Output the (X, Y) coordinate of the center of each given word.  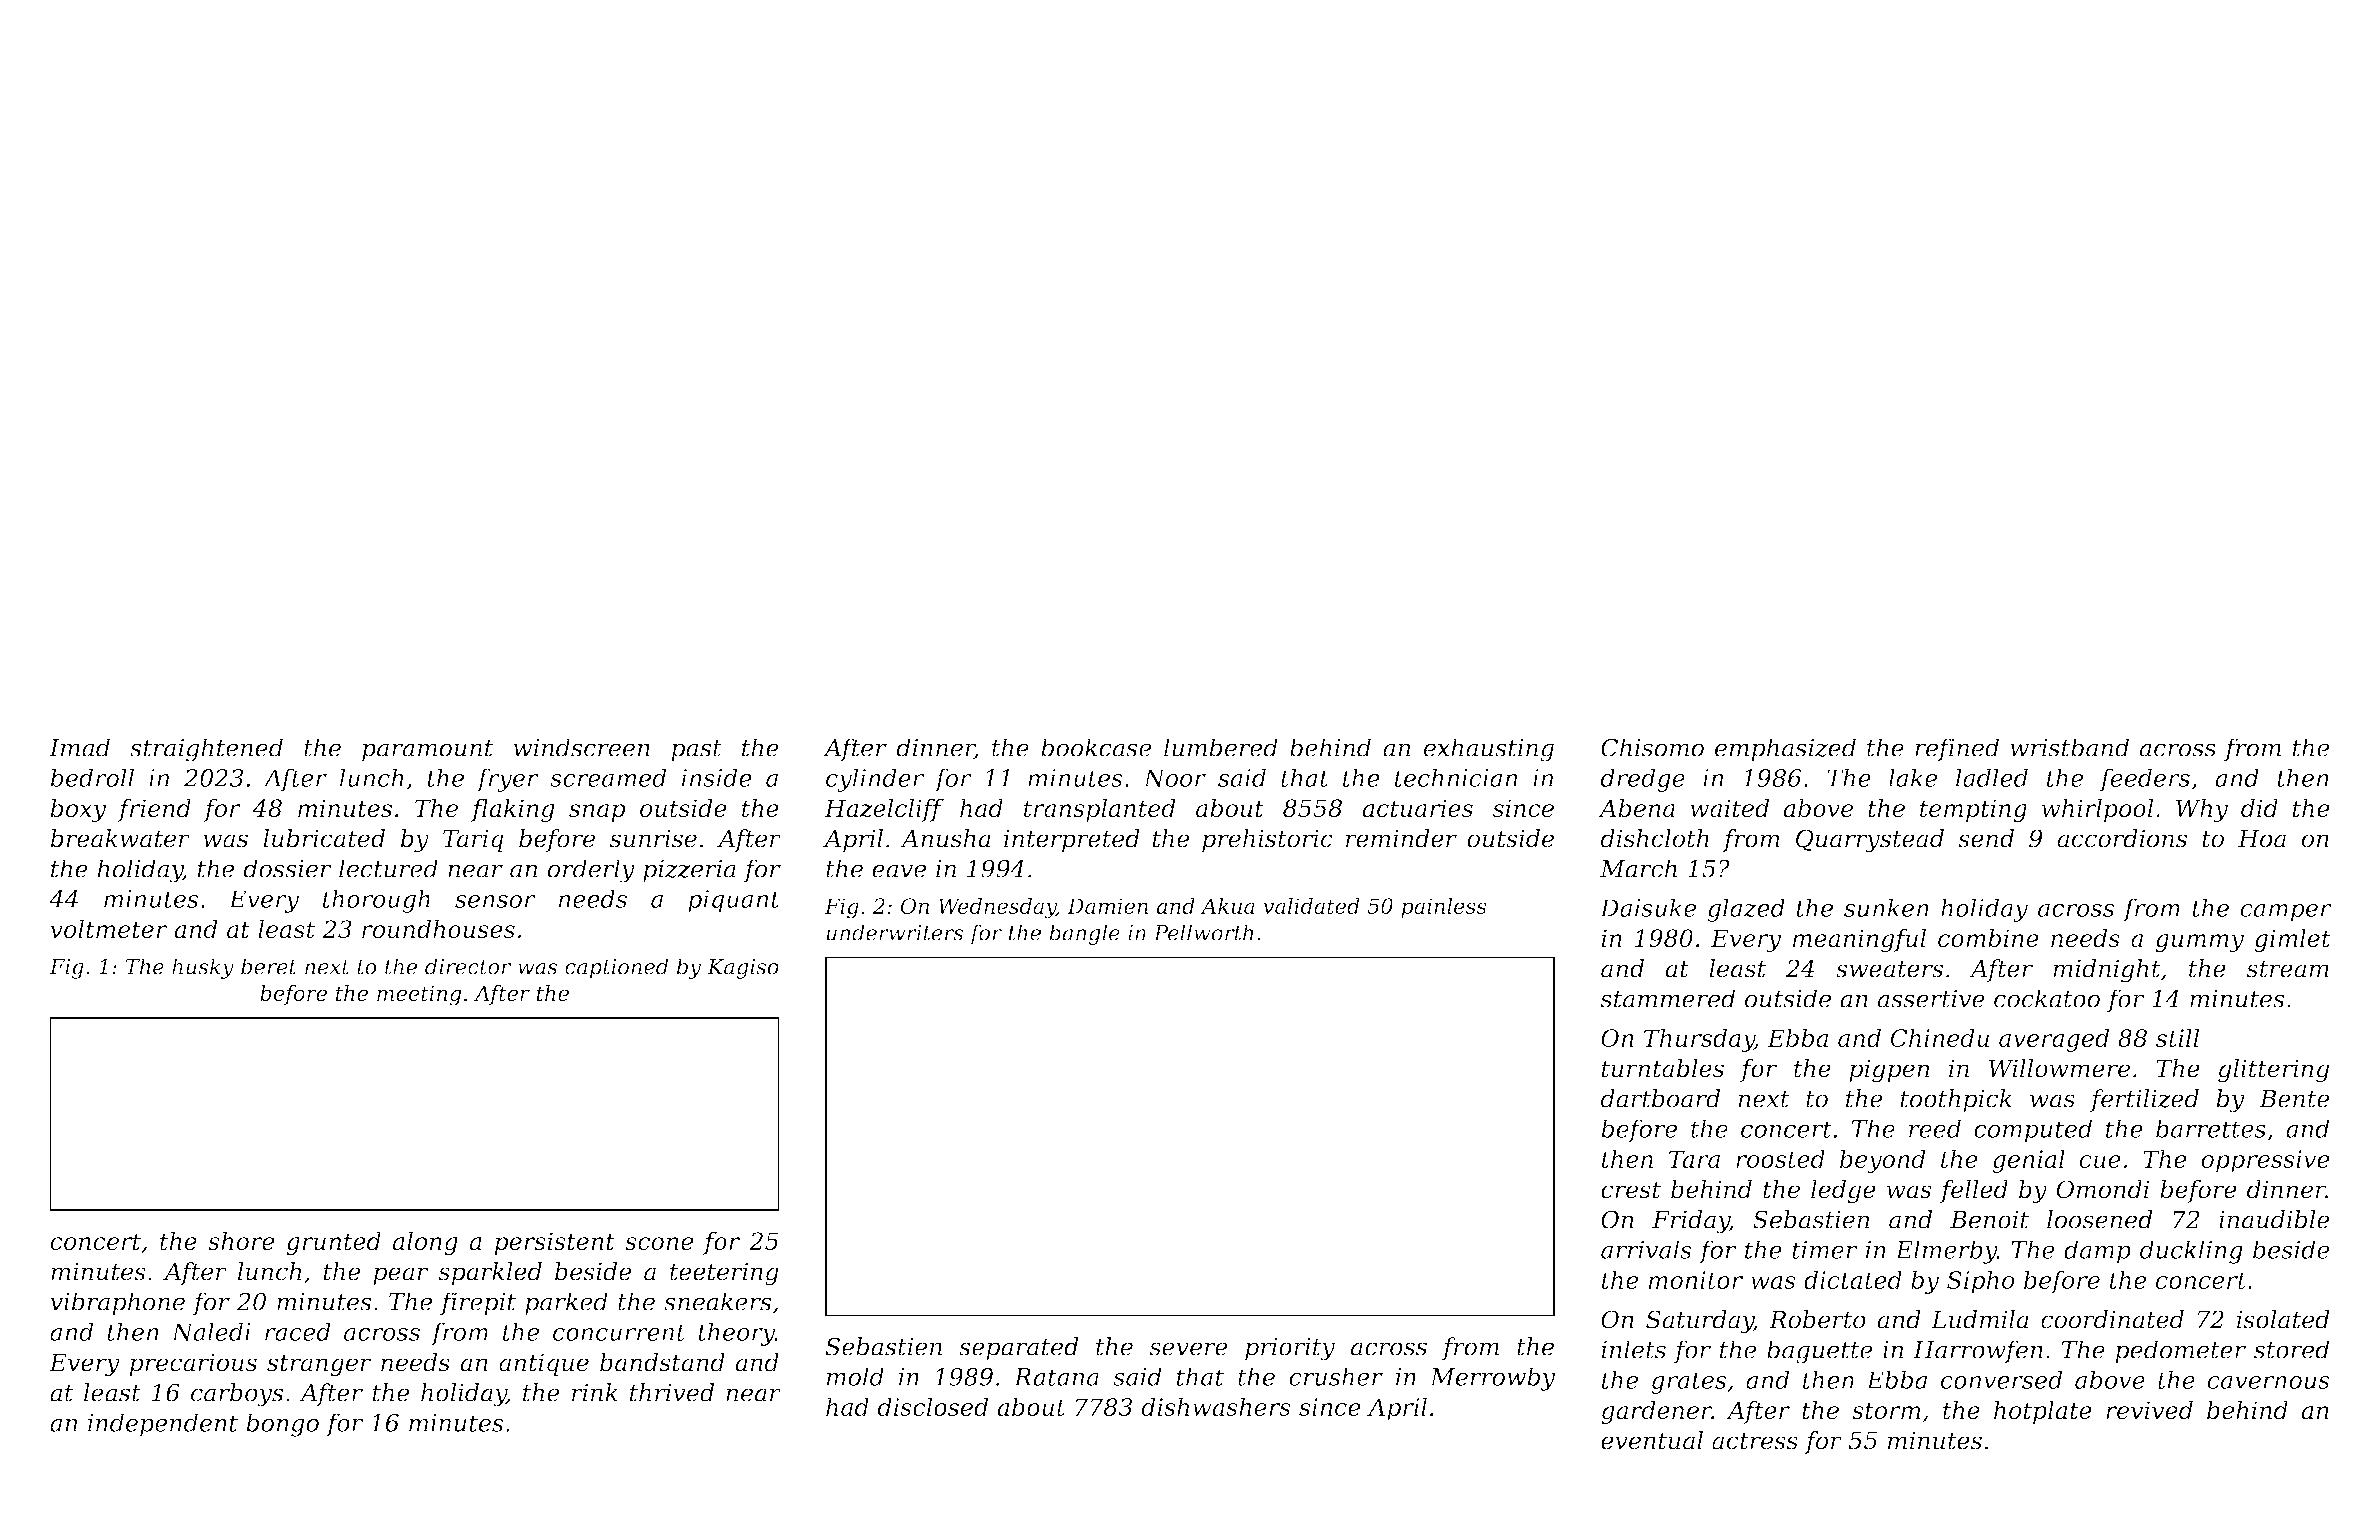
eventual (1652, 1440)
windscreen (581, 747)
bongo (282, 1425)
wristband (2069, 747)
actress (1755, 1441)
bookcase (1096, 747)
